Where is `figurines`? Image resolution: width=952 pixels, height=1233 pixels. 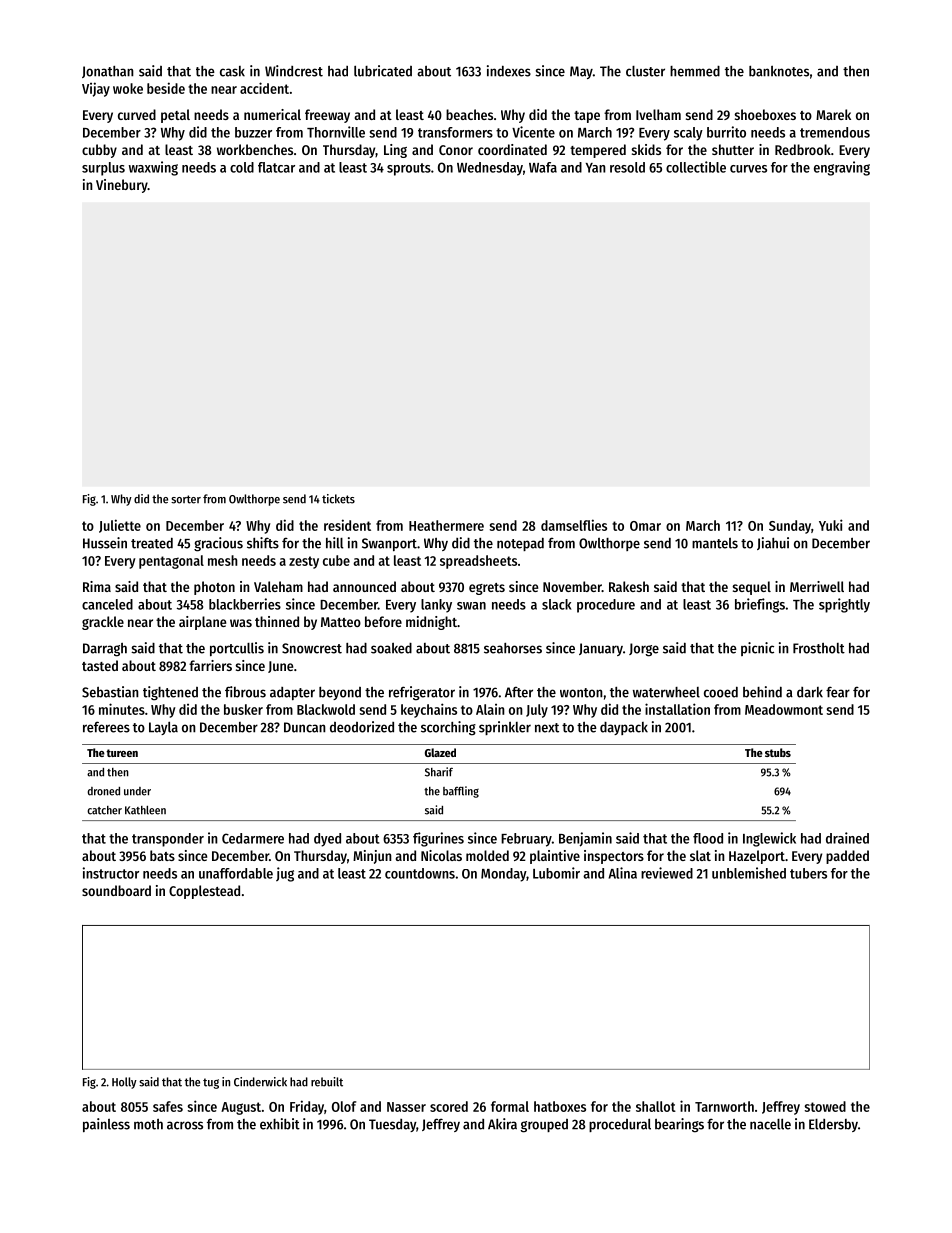 figurines is located at coordinates (438, 839).
